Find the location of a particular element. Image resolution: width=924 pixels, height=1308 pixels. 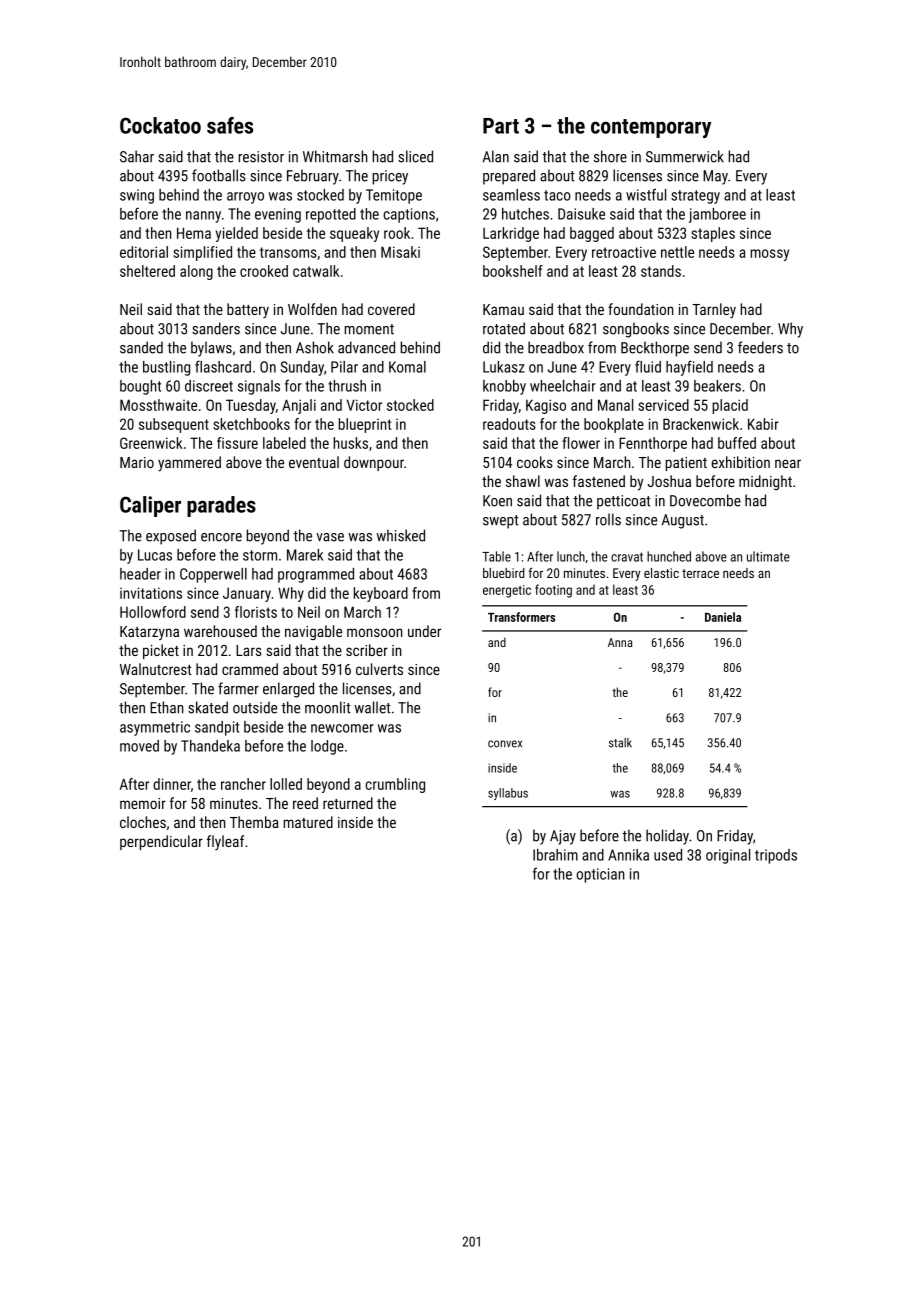

invitations is located at coordinates (151, 593).
